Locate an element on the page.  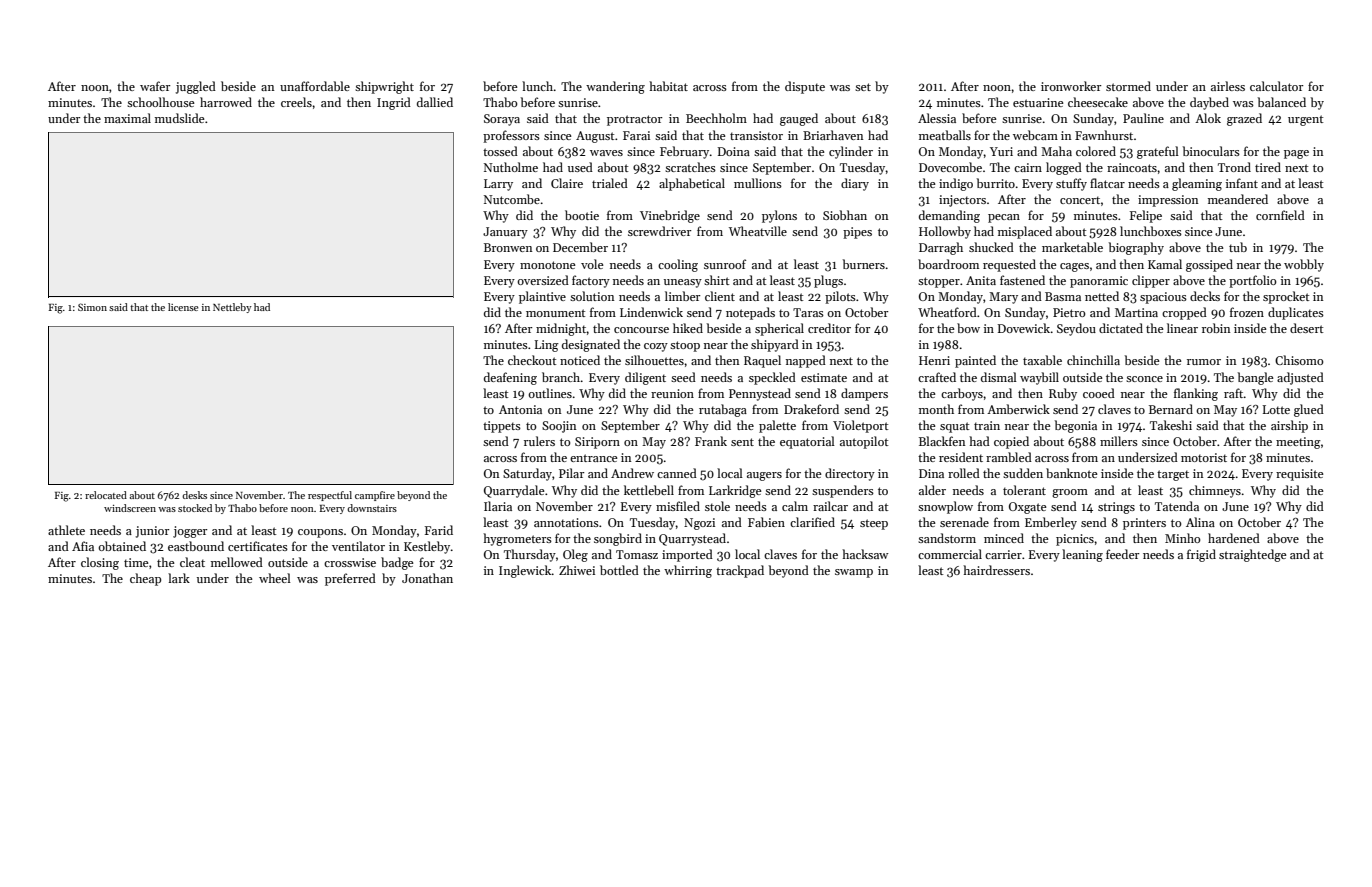
spherical is located at coordinates (779, 329).
